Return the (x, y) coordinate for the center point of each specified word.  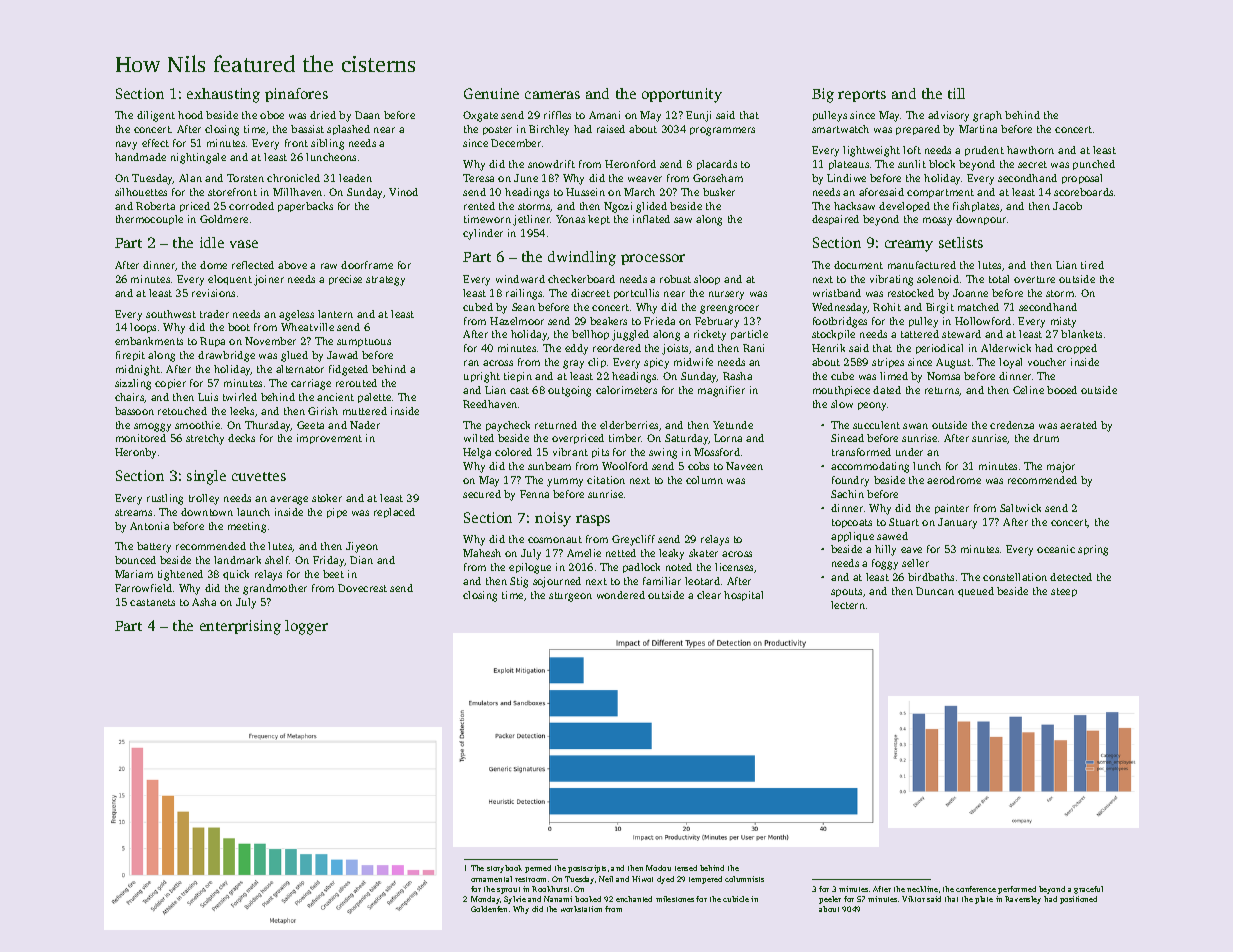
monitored (141, 438)
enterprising (240, 627)
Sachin (847, 494)
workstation (581, 909)
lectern (848, 605)
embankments (149, 341)
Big (823, 95)
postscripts (587, 869)
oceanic (1056, 549)
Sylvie (515, 900)
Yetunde (733, 425)
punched (1094, 165)
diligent (156, 116)
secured (482, 494)
